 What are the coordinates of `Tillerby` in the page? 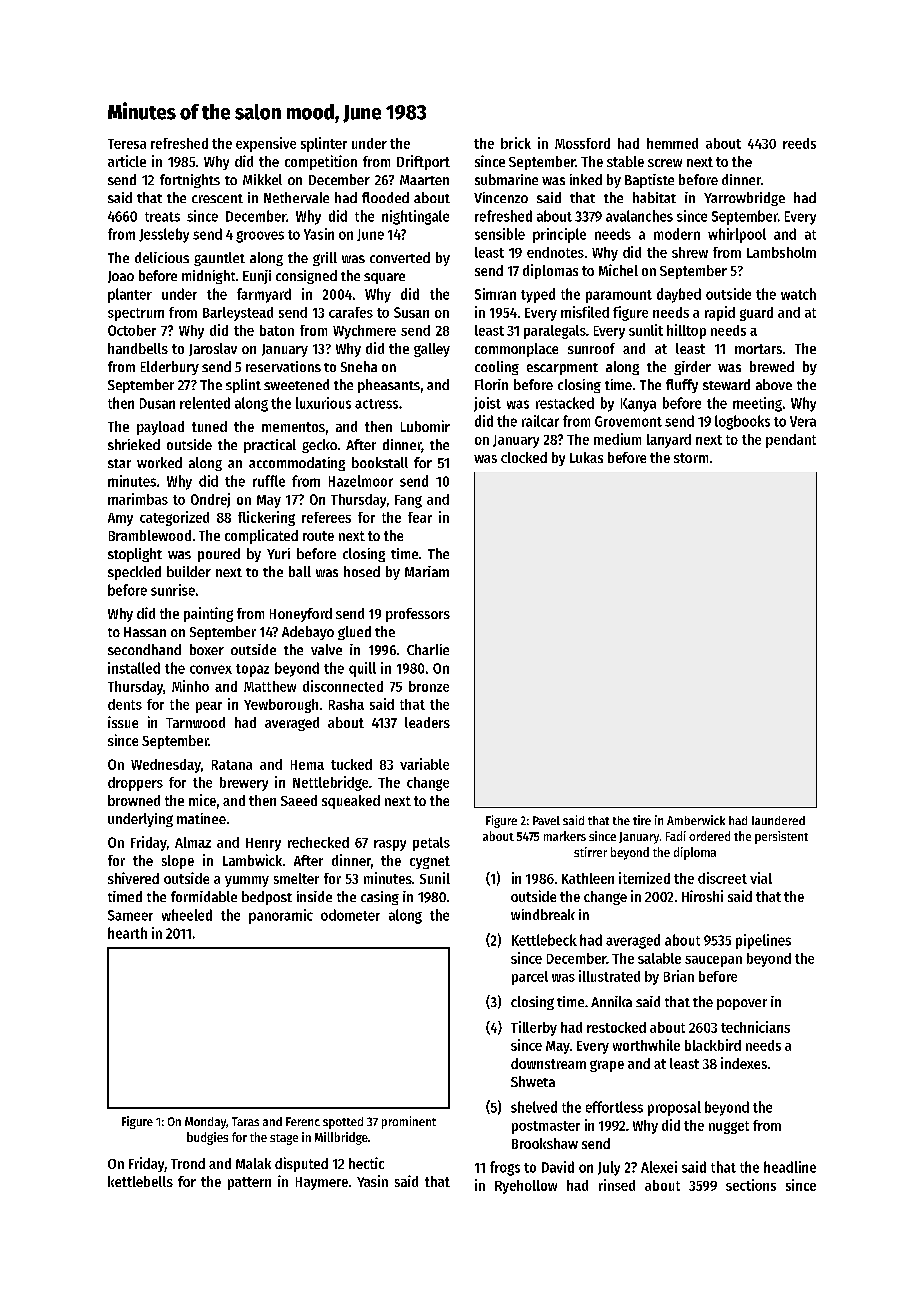 It's located at (534, 1028).
